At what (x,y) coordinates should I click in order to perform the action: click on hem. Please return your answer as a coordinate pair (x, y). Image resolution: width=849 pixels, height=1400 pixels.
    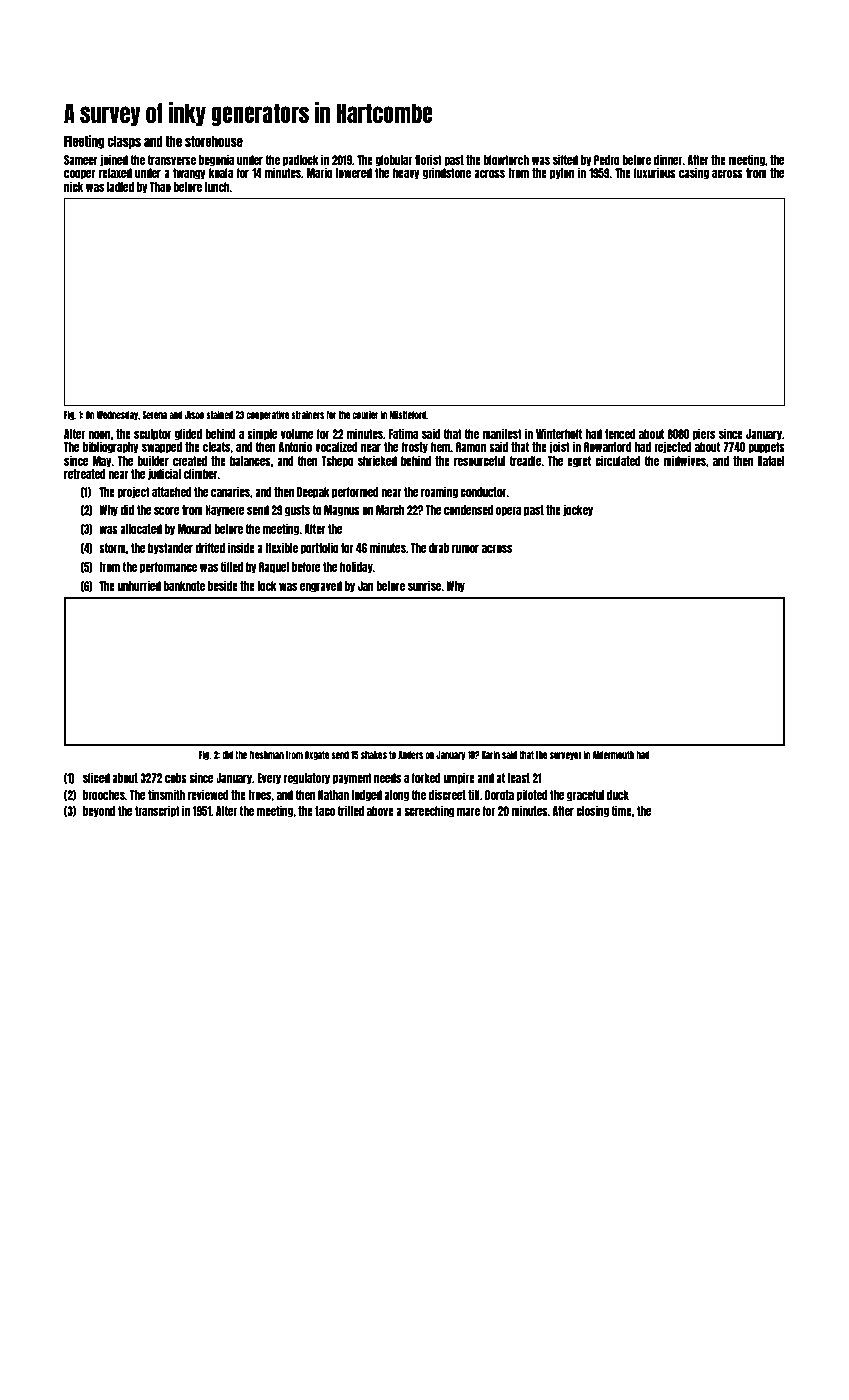
    Looking at the image, I should click on (440, 447).
